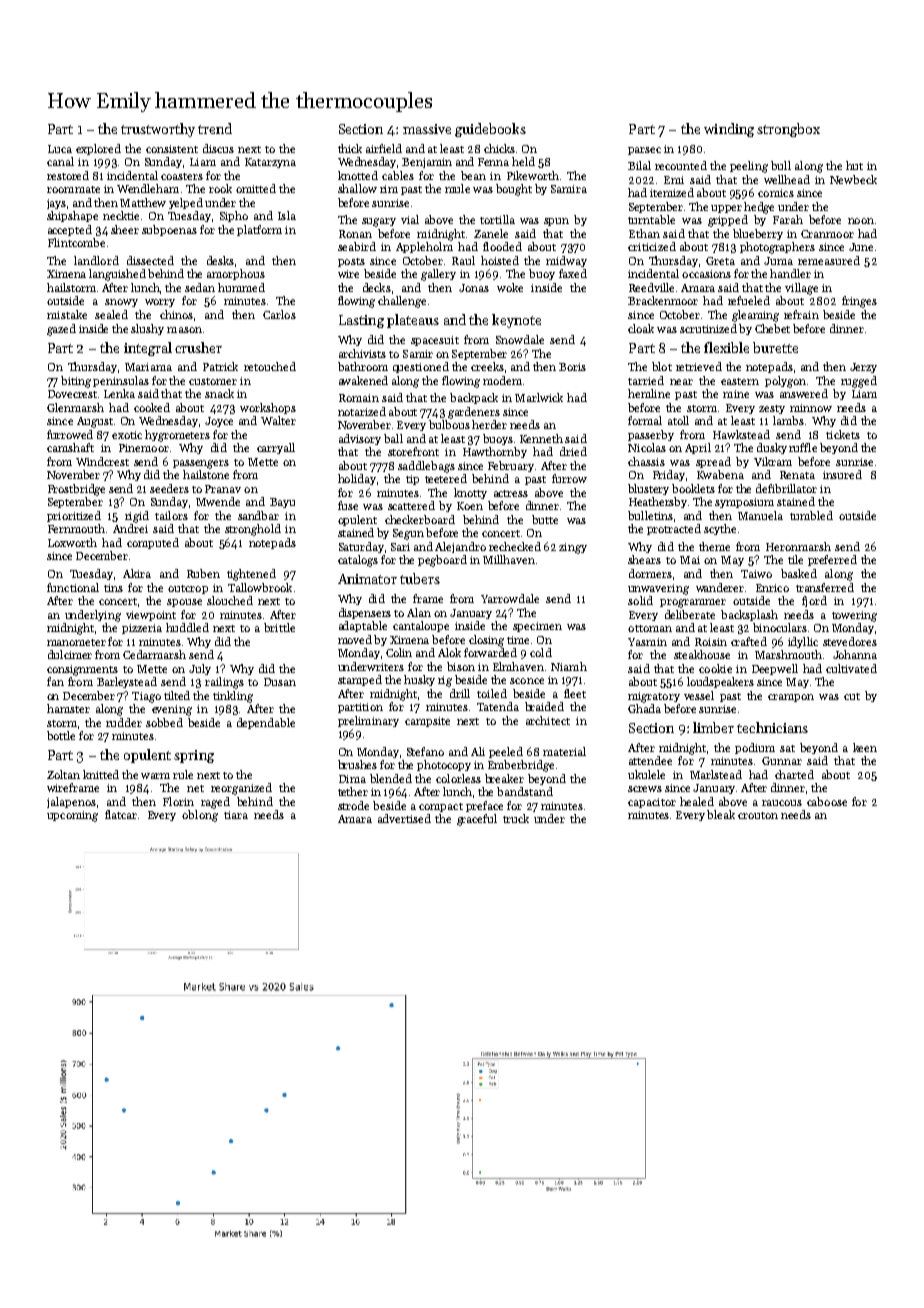  Describe the element at coordinates (511, 493) in the document. I see `actress` at that location.
